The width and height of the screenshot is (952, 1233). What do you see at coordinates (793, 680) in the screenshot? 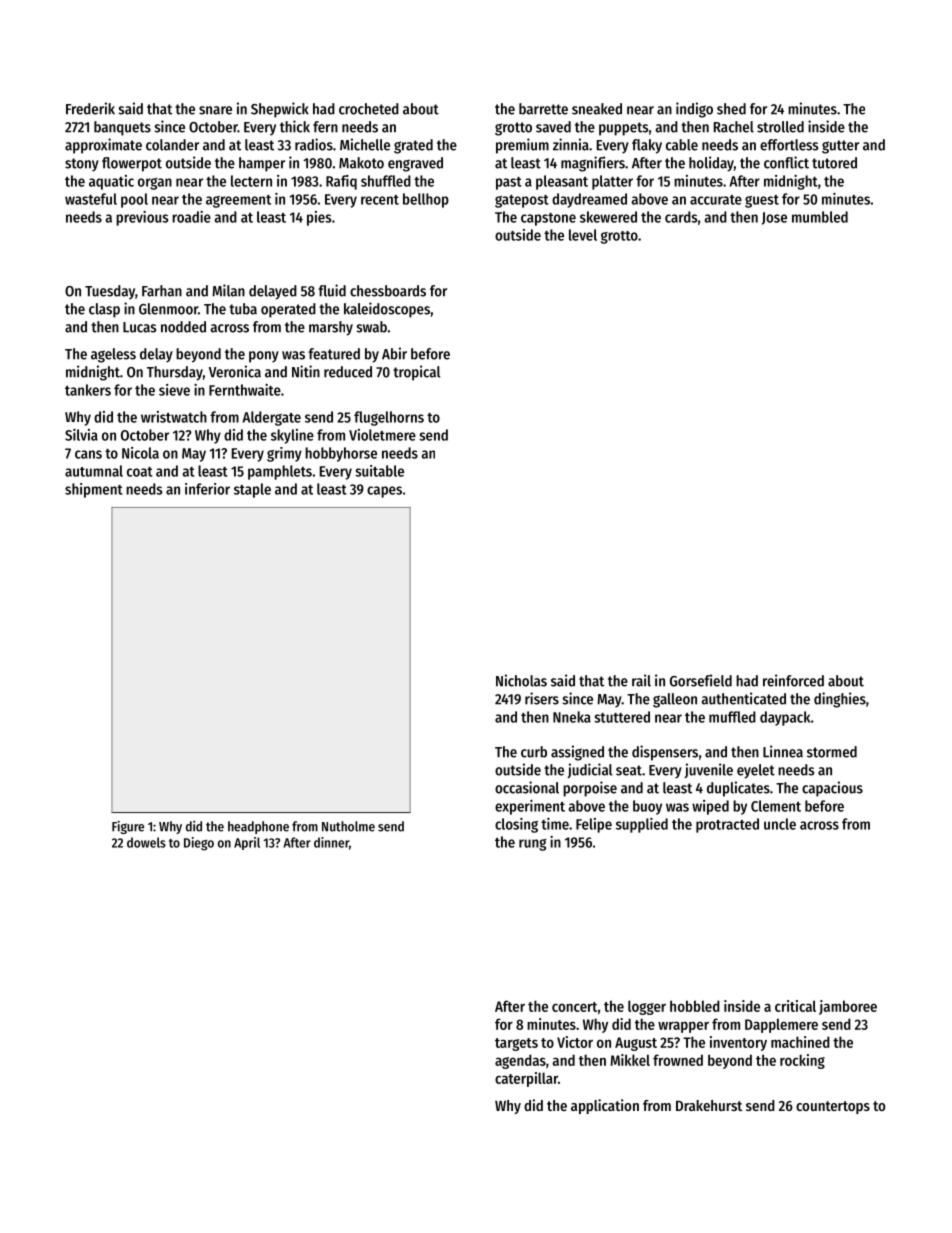
I see `reinforced` at bounding box center [793, 680].
